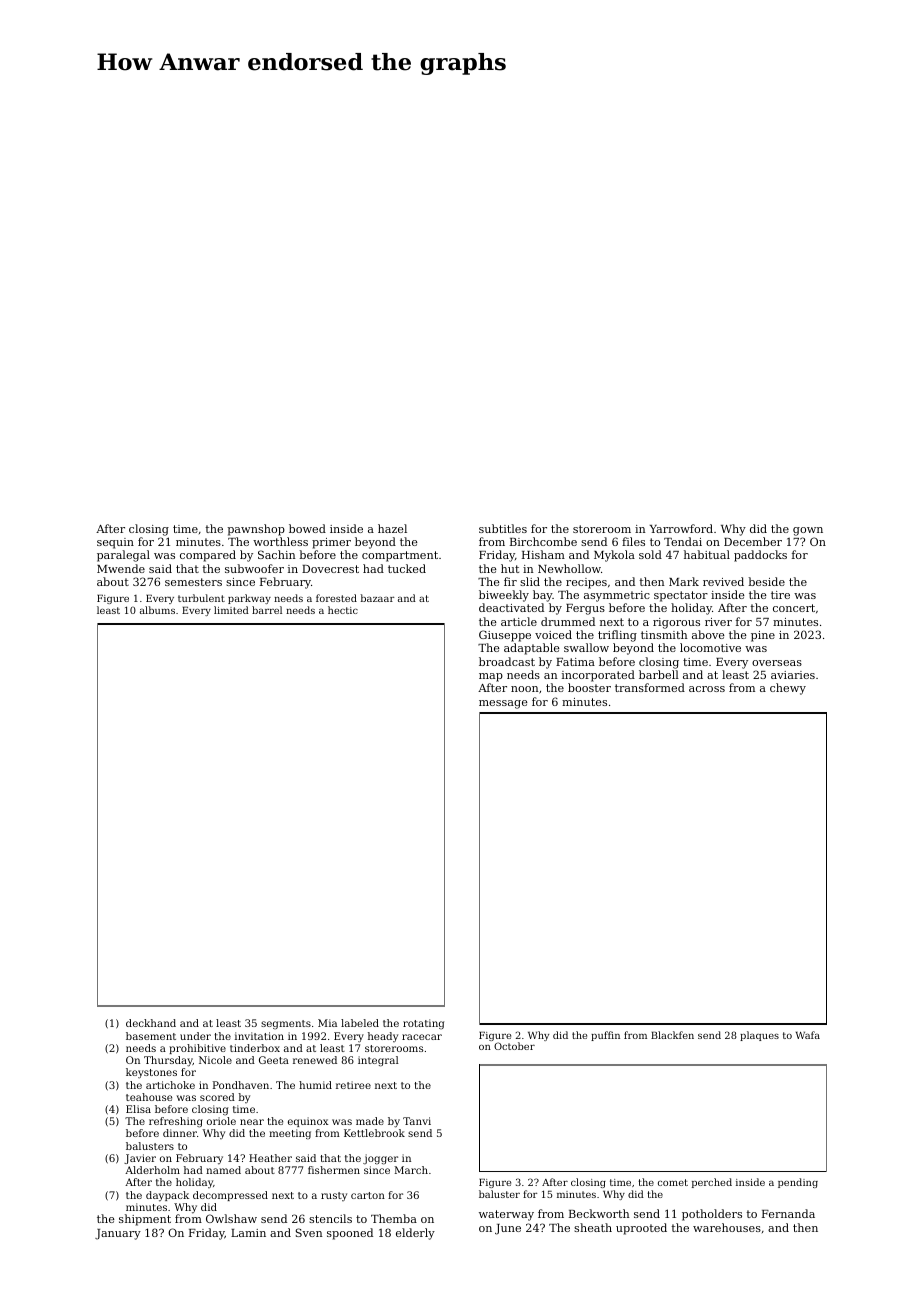 This page has height=1308, width=924. Describe the element at coordinates (503, 528) in the page. I see `subtitles` at that location.
